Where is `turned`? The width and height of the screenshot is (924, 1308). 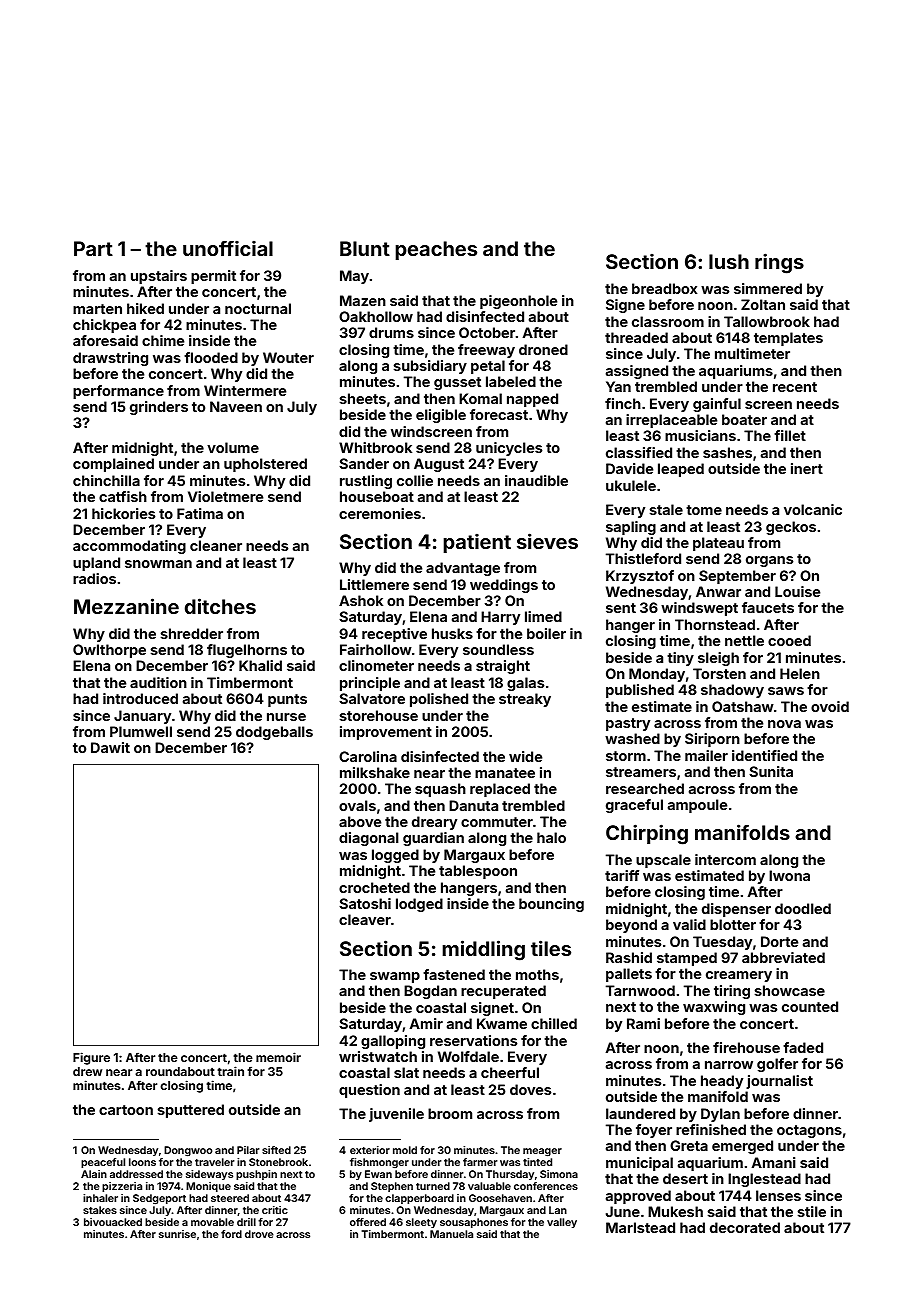 turned is located at coordinates (433, 1186).
